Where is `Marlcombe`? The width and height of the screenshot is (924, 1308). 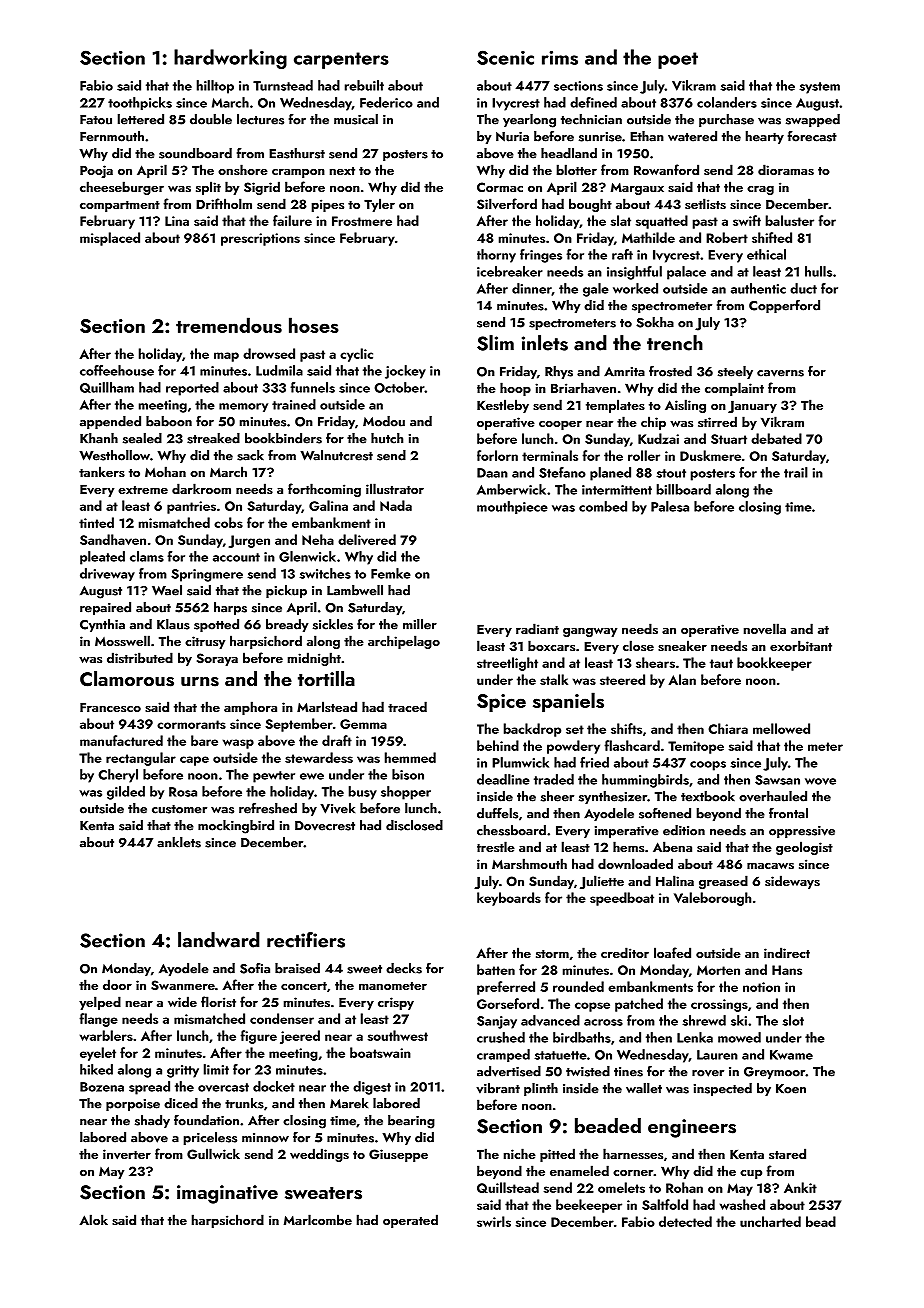
Marlcombe is located at coordinates (318, 1219).
